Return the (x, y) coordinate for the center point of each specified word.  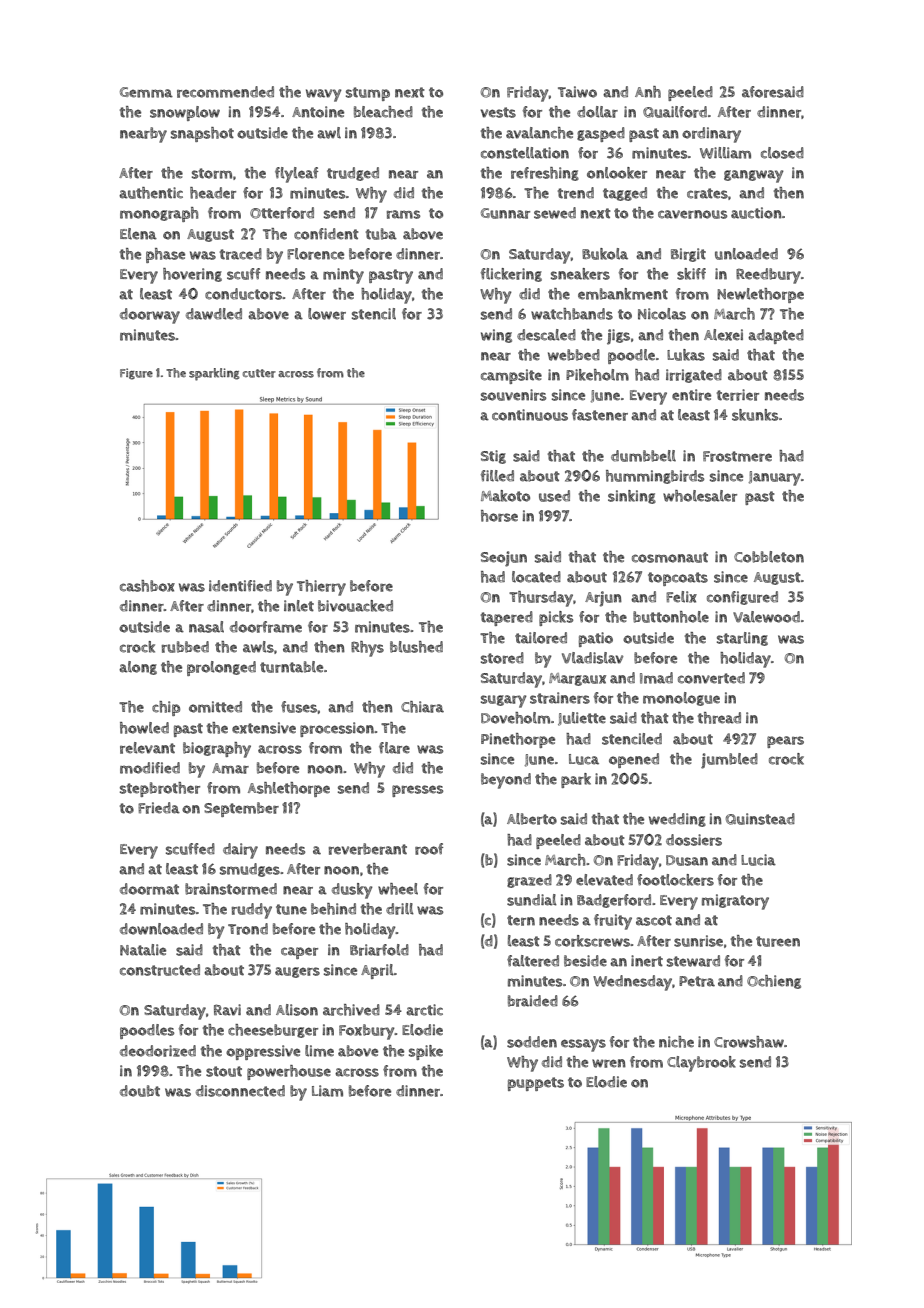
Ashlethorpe (289, 789)
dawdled (214, 314)
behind (333, 909)
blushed (416, 647)
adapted (776, 336)
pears (785, 742)
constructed (160, 970)
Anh (648, 92)
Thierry (321, 588)
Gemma (146, 92)
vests (498, 112)
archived (351, 1010)
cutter (259, 373)
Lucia (758, 860)
